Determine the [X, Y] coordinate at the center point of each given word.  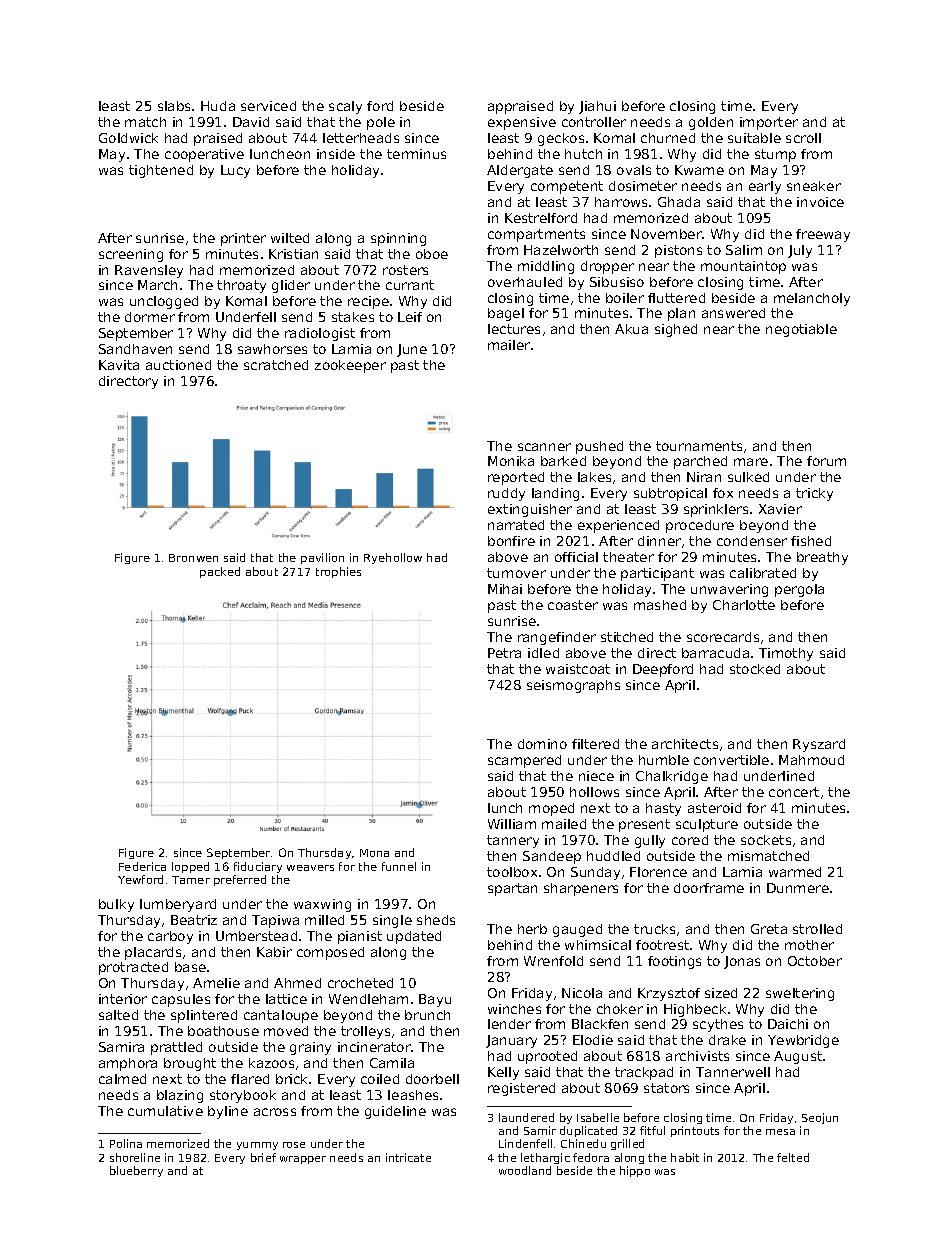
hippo [635, 1171]
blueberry [136, 1171]
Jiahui [597, 107]
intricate [408, 1157]
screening [131, 255]
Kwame [699, 170]
